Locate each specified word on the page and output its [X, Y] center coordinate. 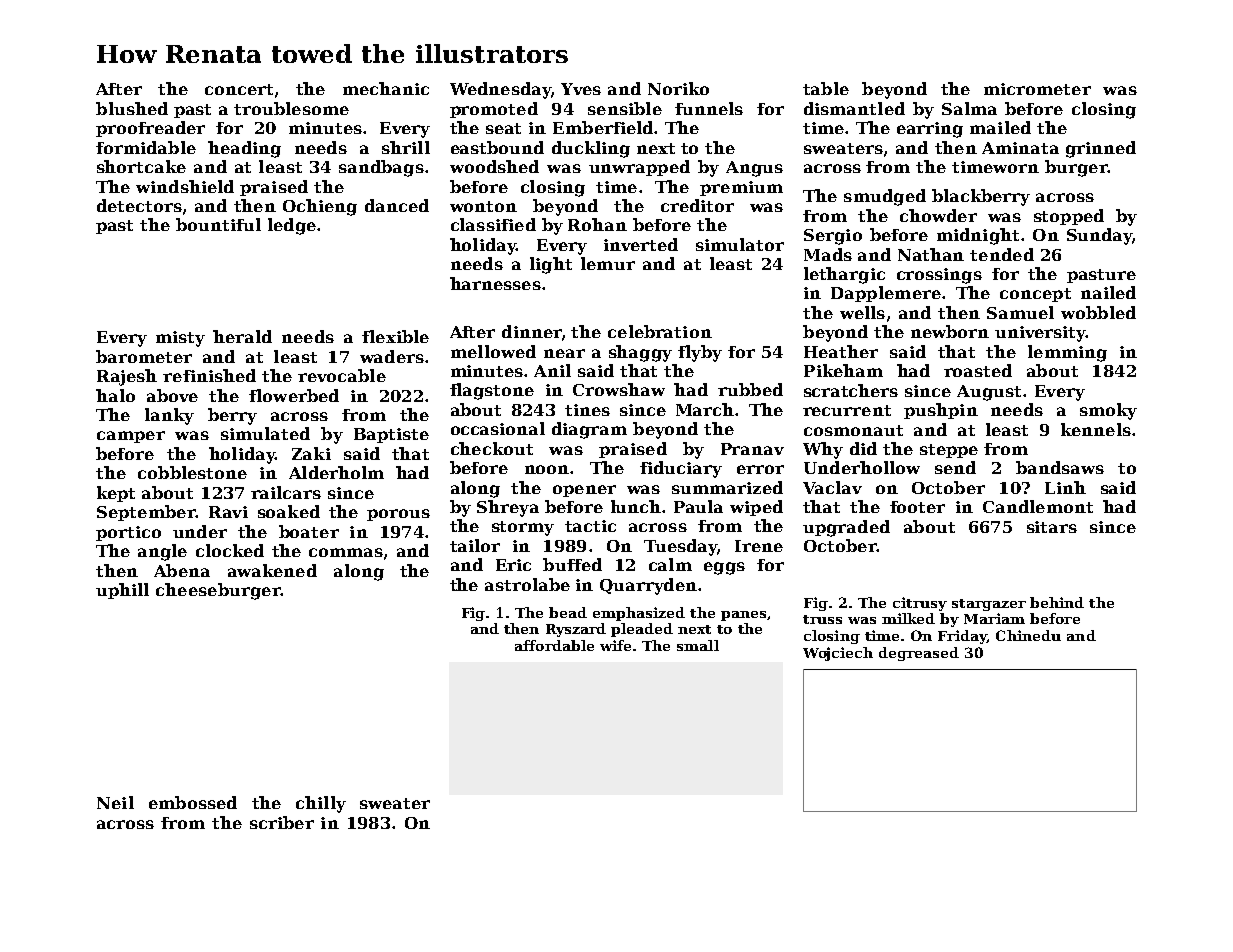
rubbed [750, 389]
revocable [342, 375]
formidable [146, 147]
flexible [395, 336]
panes [743, 616]
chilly [321, 804]
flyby [700, 353]
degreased [919, 654]
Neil [115, 802]
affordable [554, 645]
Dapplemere [886, 294]
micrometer [1037, 89]
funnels [709, 108]
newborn [950, 331]
